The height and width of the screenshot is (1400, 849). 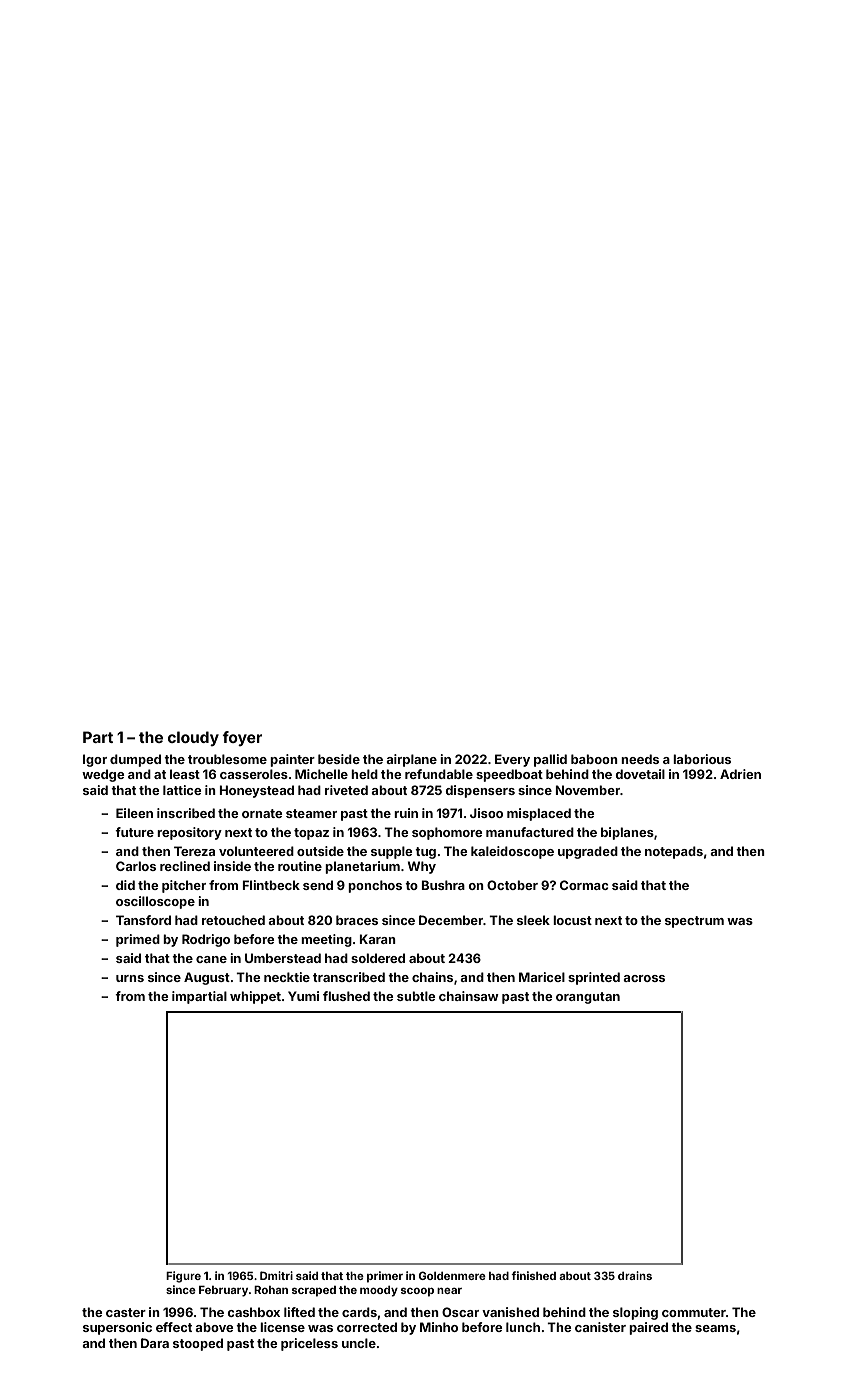 What do you see at coordinates (126, 1312) in the screenshot?
I see `caster` at bounding box center [126, 1312].
